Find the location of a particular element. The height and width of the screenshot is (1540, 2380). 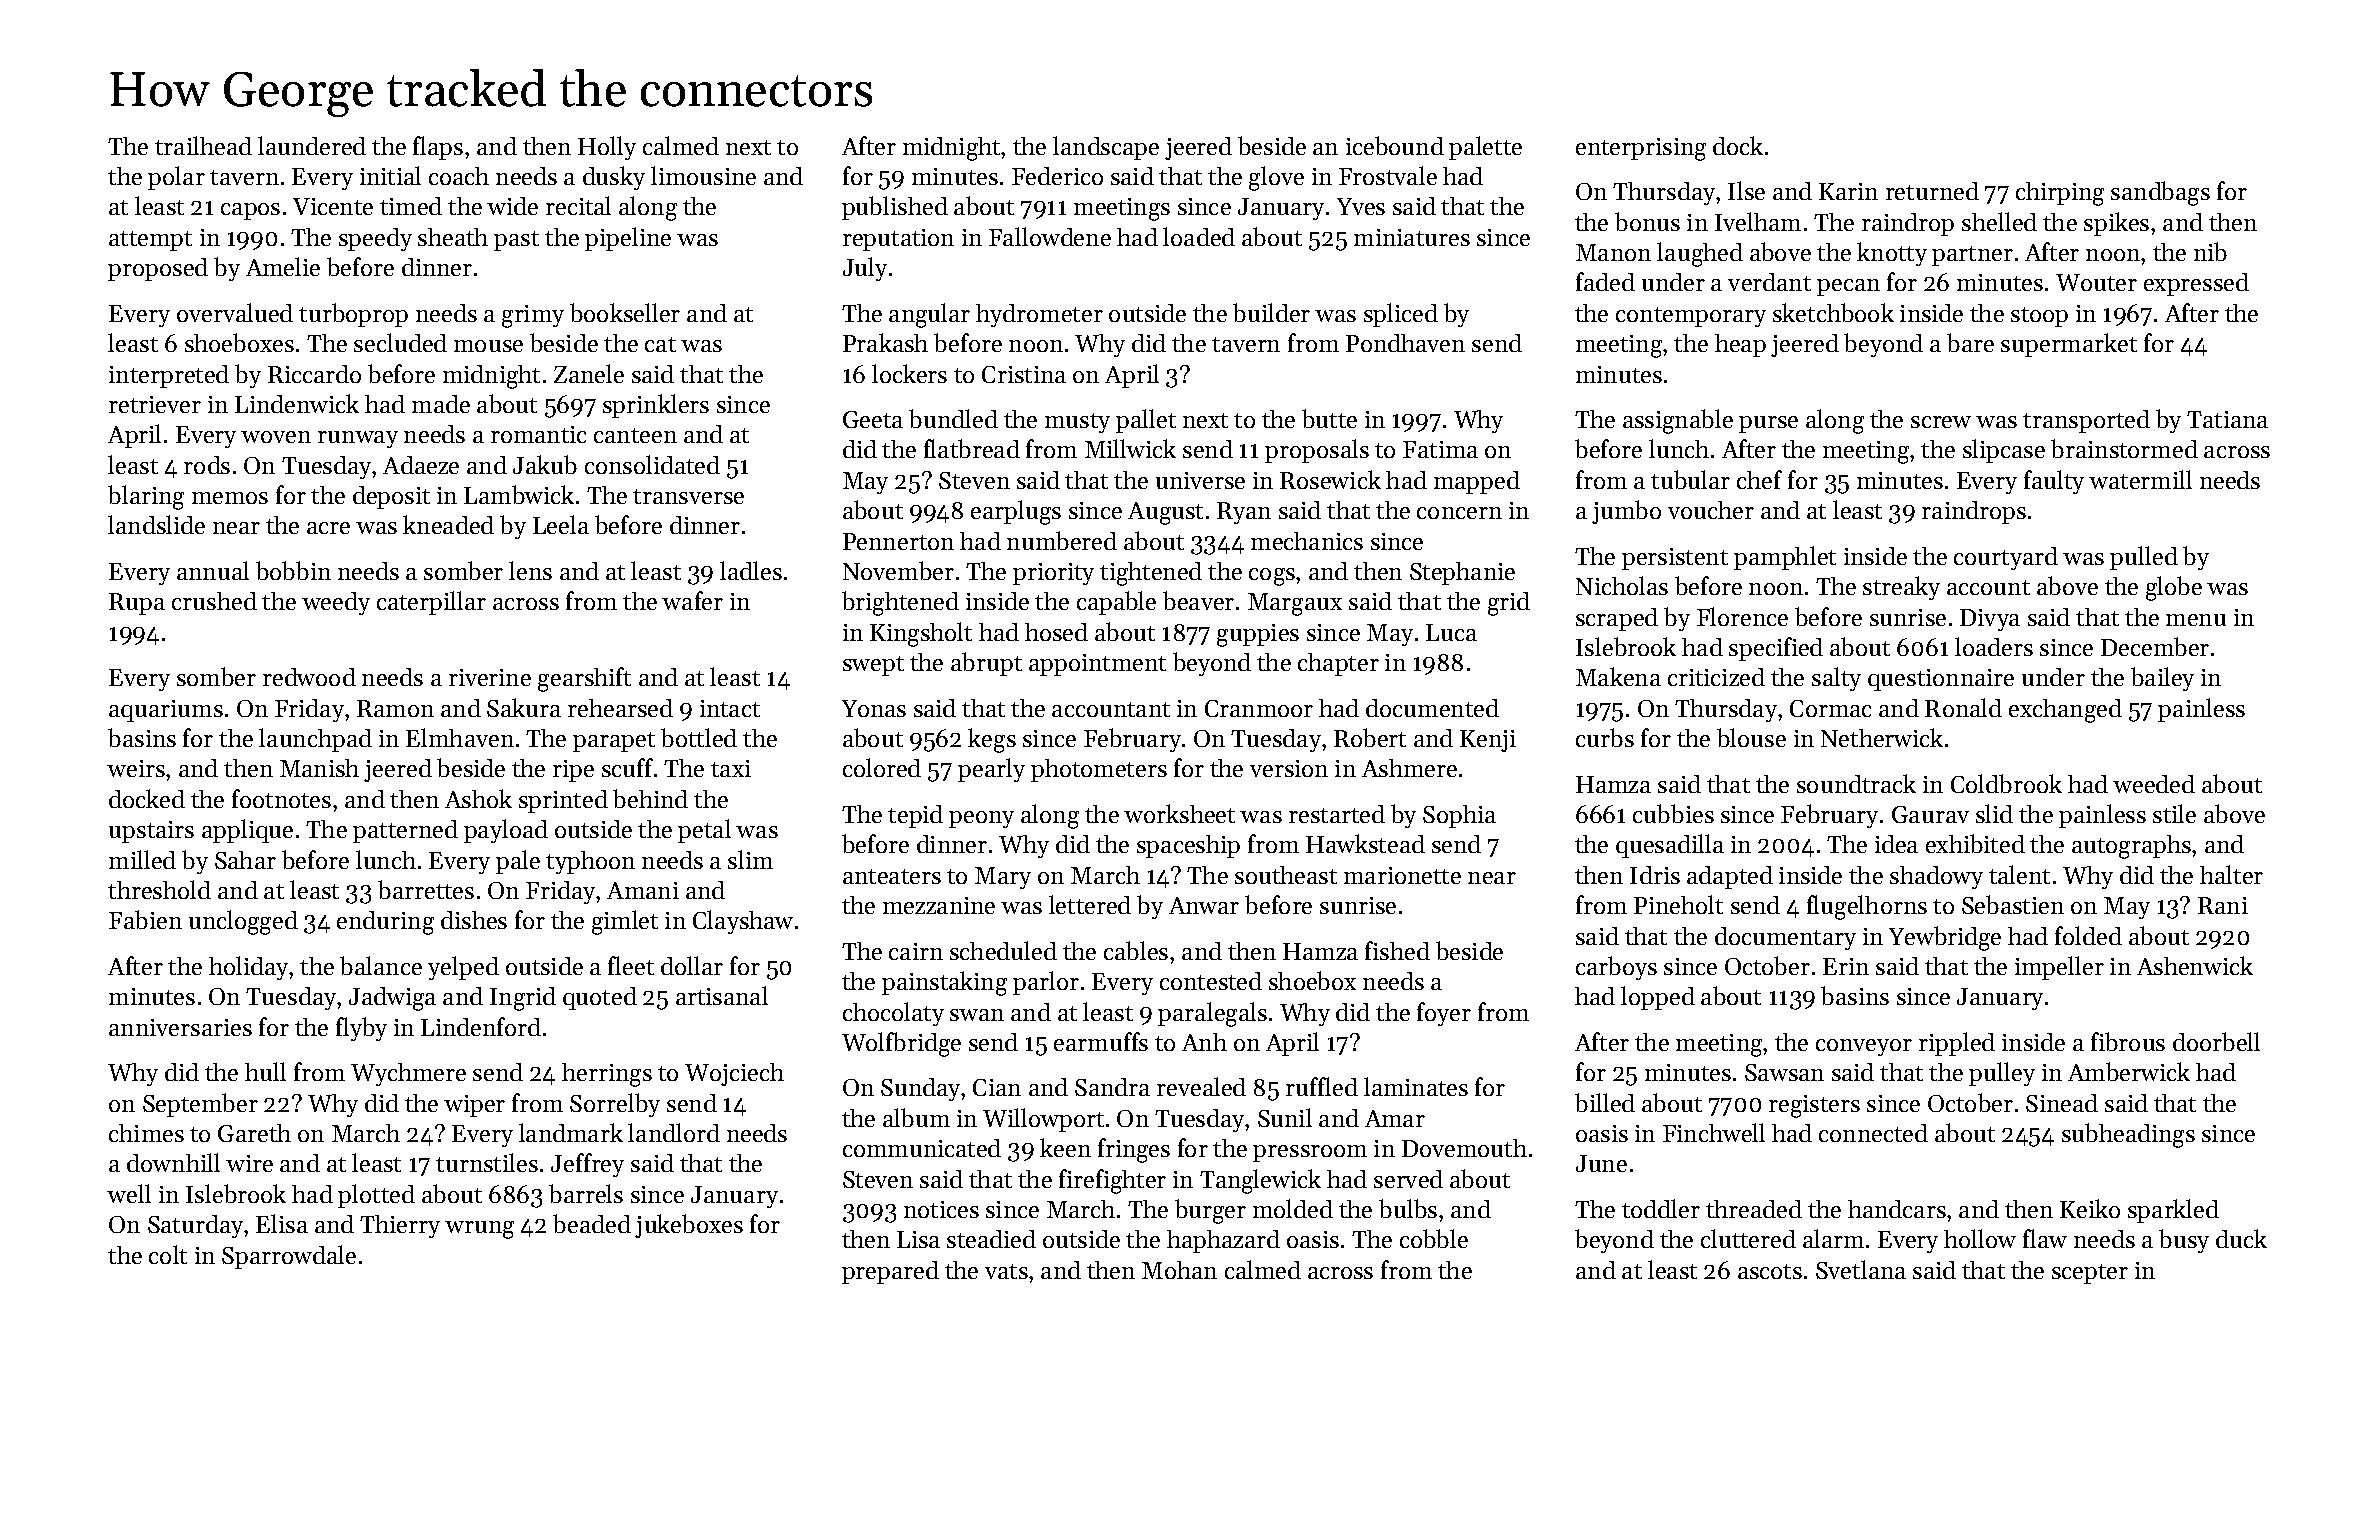

foyer is located at coordinates (1444, 1014).
